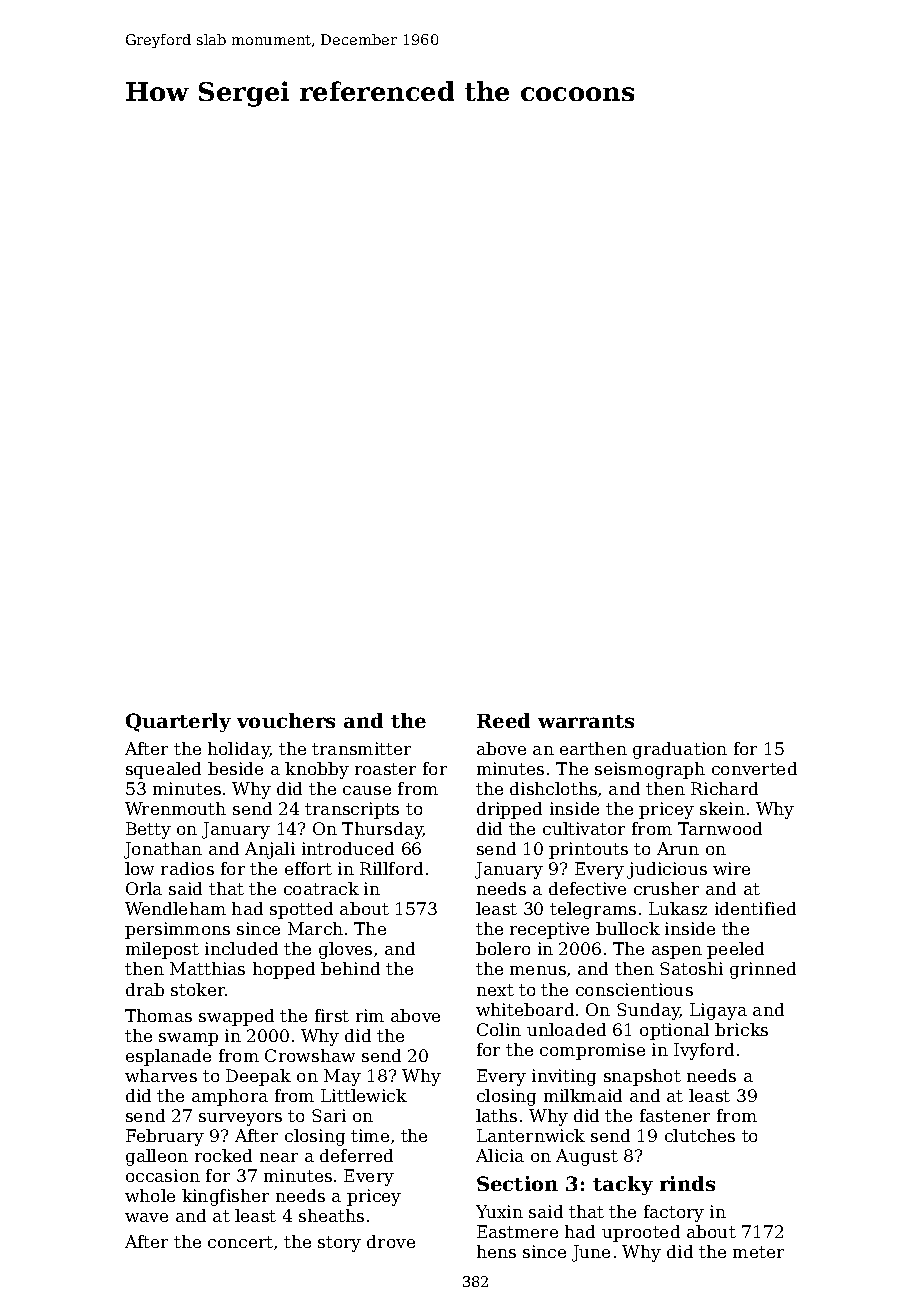  What do you see at coordinates (139, 868) in the screenshot?
I see `low` at bounding box center [139, 868].
